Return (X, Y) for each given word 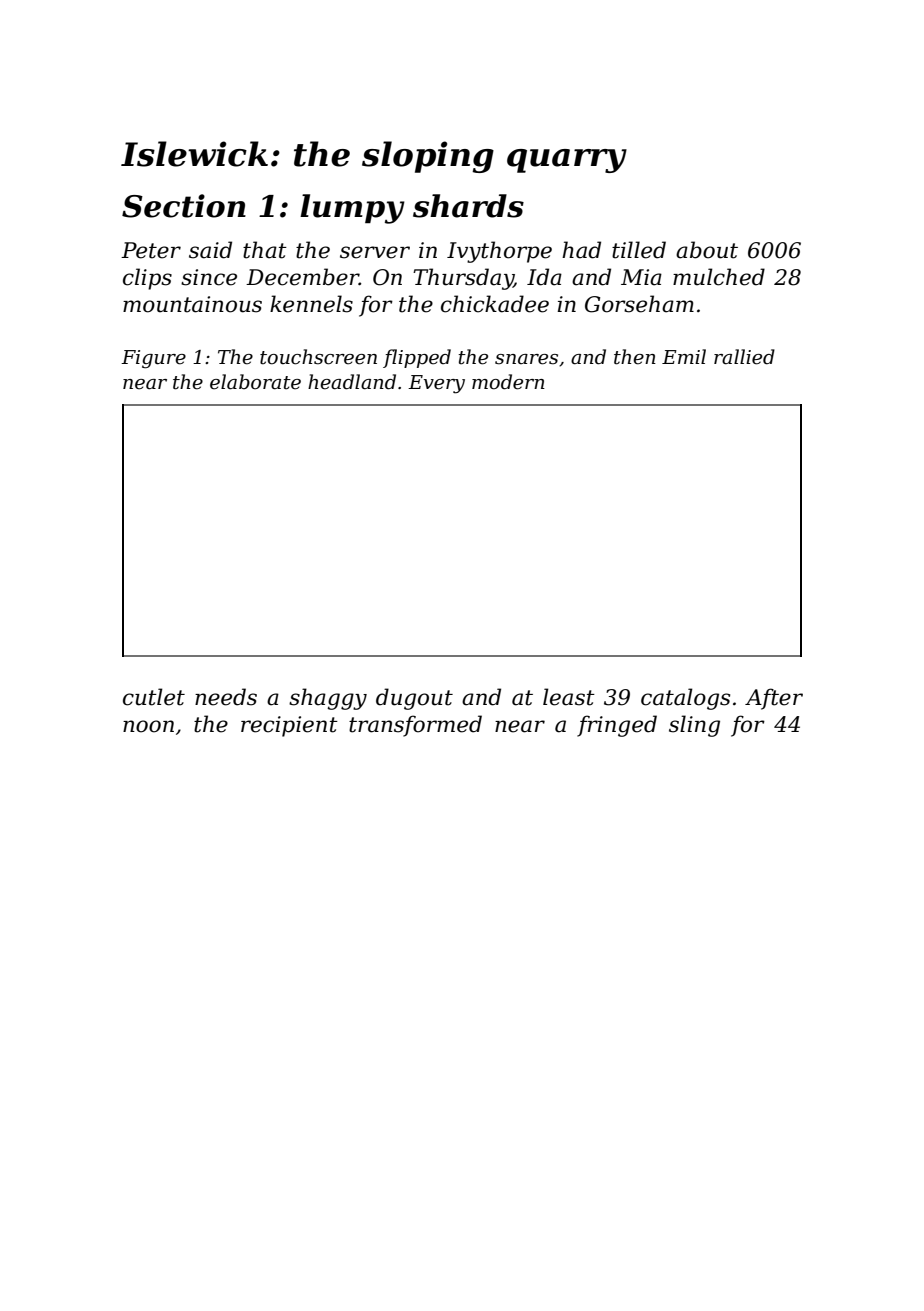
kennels (311, 304)
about (707, 250)
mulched (719, 277)
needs (226, 697)
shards (468, 206)
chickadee (495, 304)
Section (184, 206)
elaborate (255, 382)
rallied (744, 357)
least (569, 697)
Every (436, 384)
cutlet (154, 697)
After (774, 699)
